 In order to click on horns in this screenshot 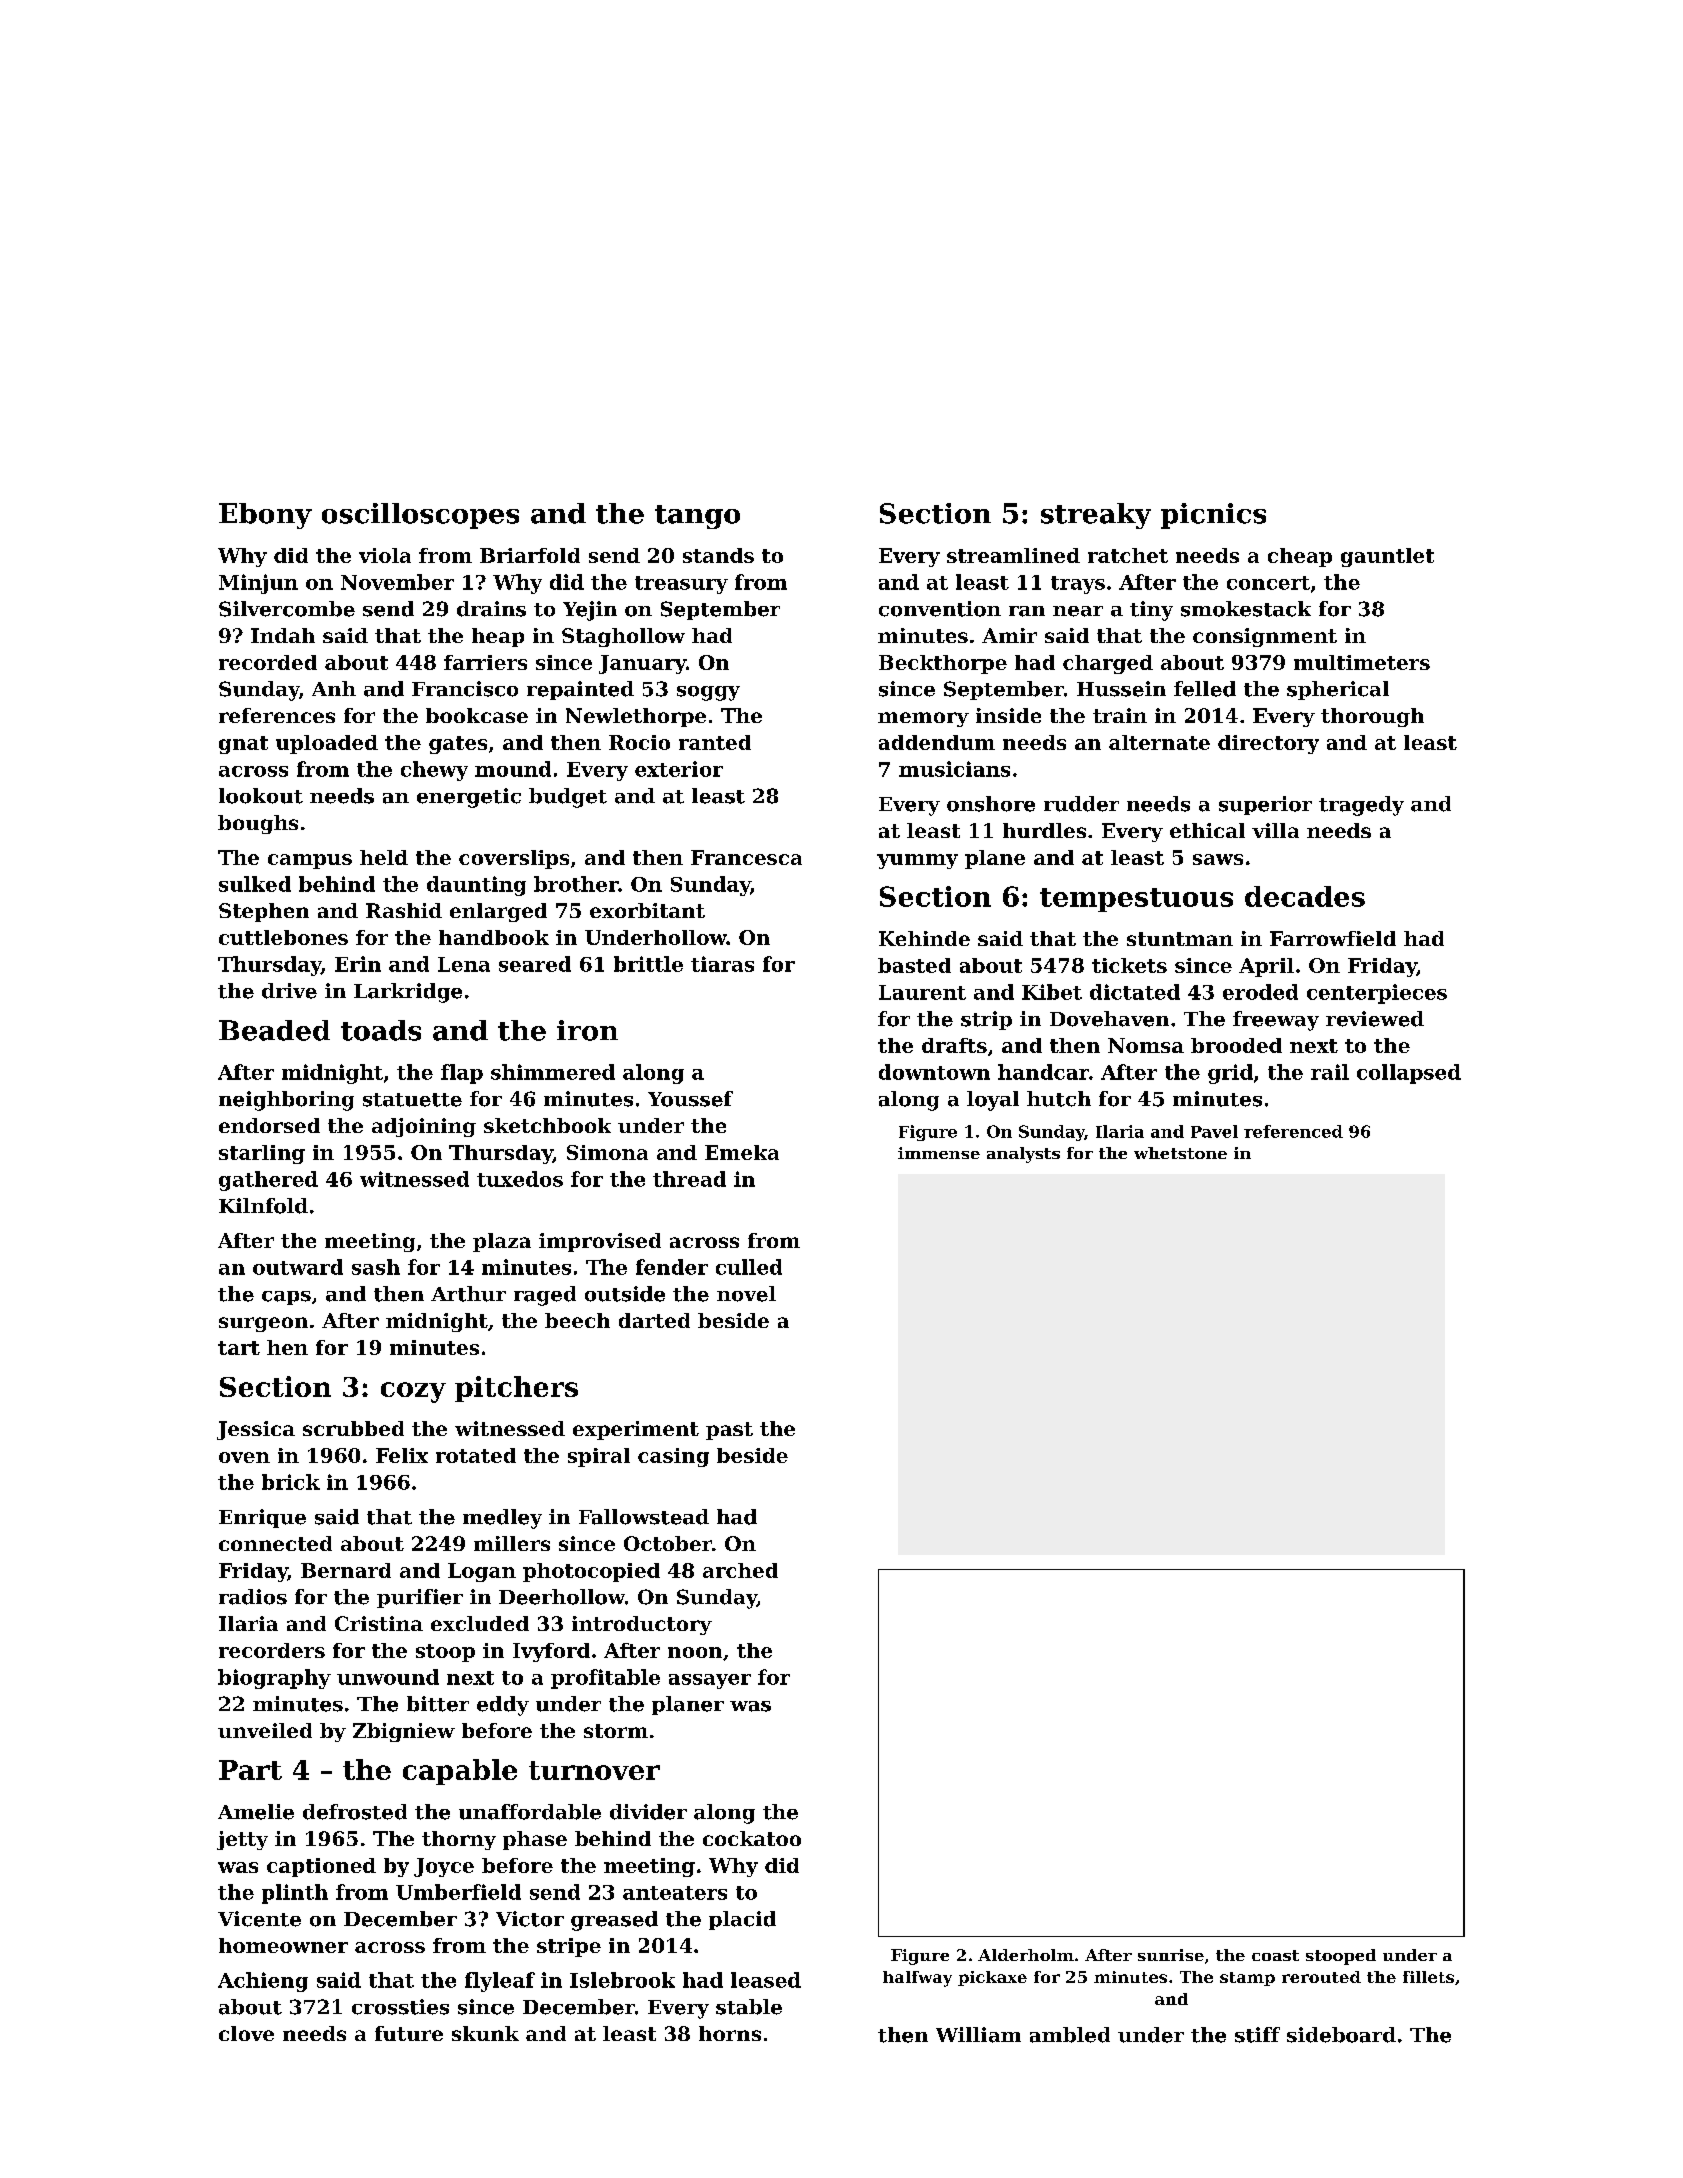, I will do `click(730, 2033)`.
